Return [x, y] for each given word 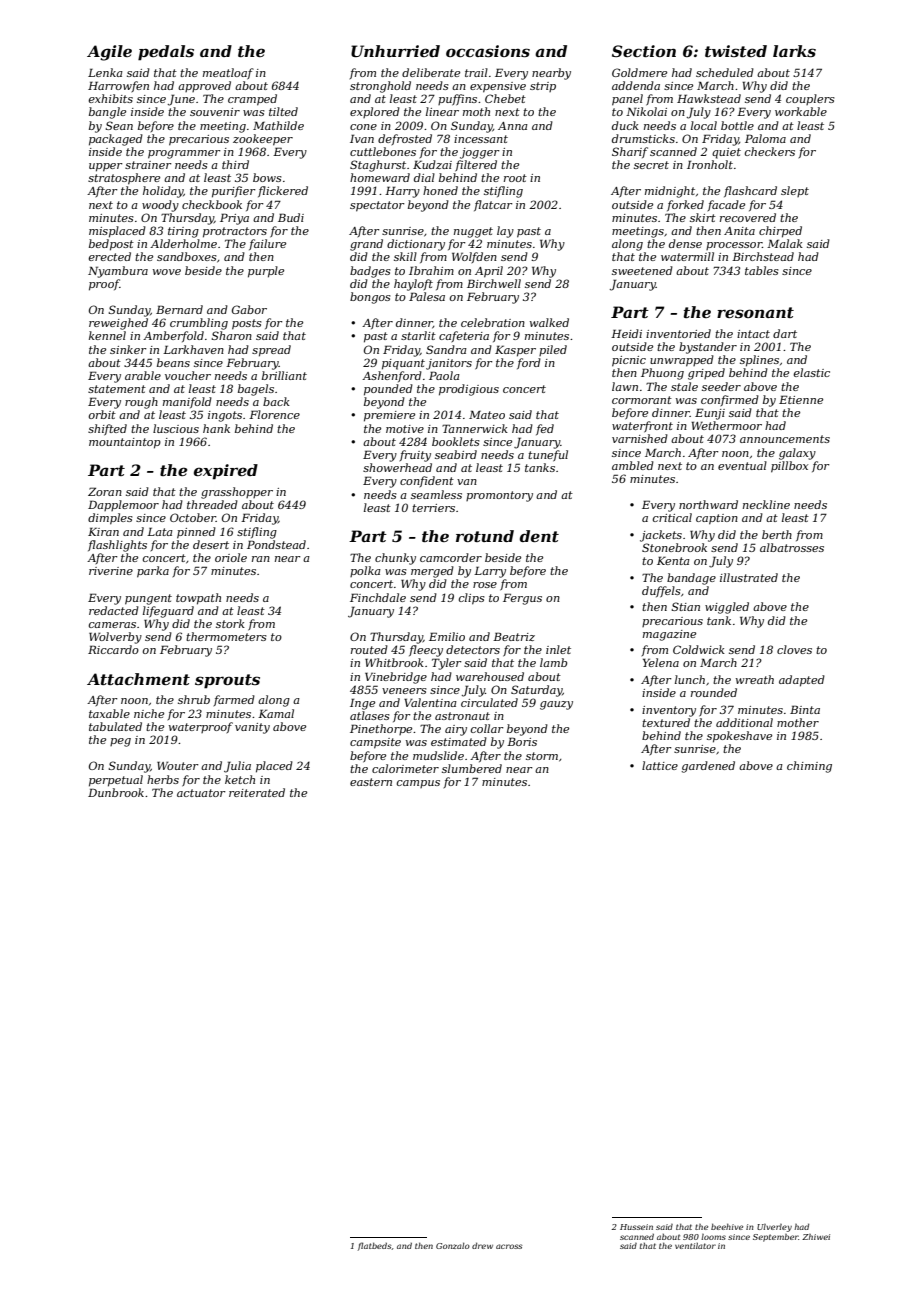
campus [418, 784]
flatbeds [374, 1246]
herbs [163, 779]
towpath [198, 599]
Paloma [765, 138]
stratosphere [124, 179]
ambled [633, 465]
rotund [485, 536]
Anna [513, 126]
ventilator [695, 1246]
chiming [809, 767]
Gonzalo [453, 1245]
